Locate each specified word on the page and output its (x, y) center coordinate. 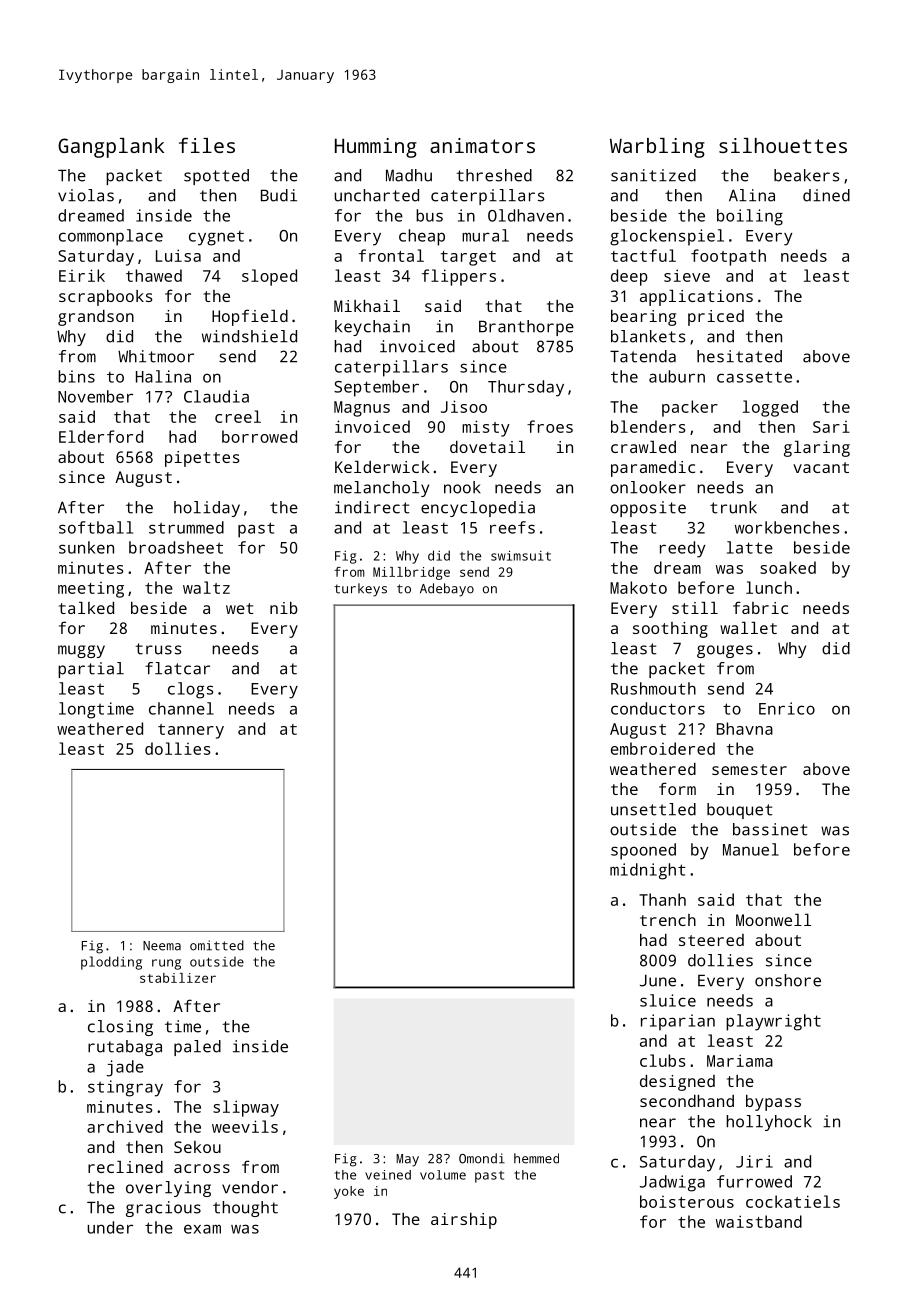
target (468, 258)
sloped (269, 277)
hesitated (739, 356)
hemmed (536, 1158)
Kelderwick (382, 467)
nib (284, 608)
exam (202, 1229)
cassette (754, 377)
